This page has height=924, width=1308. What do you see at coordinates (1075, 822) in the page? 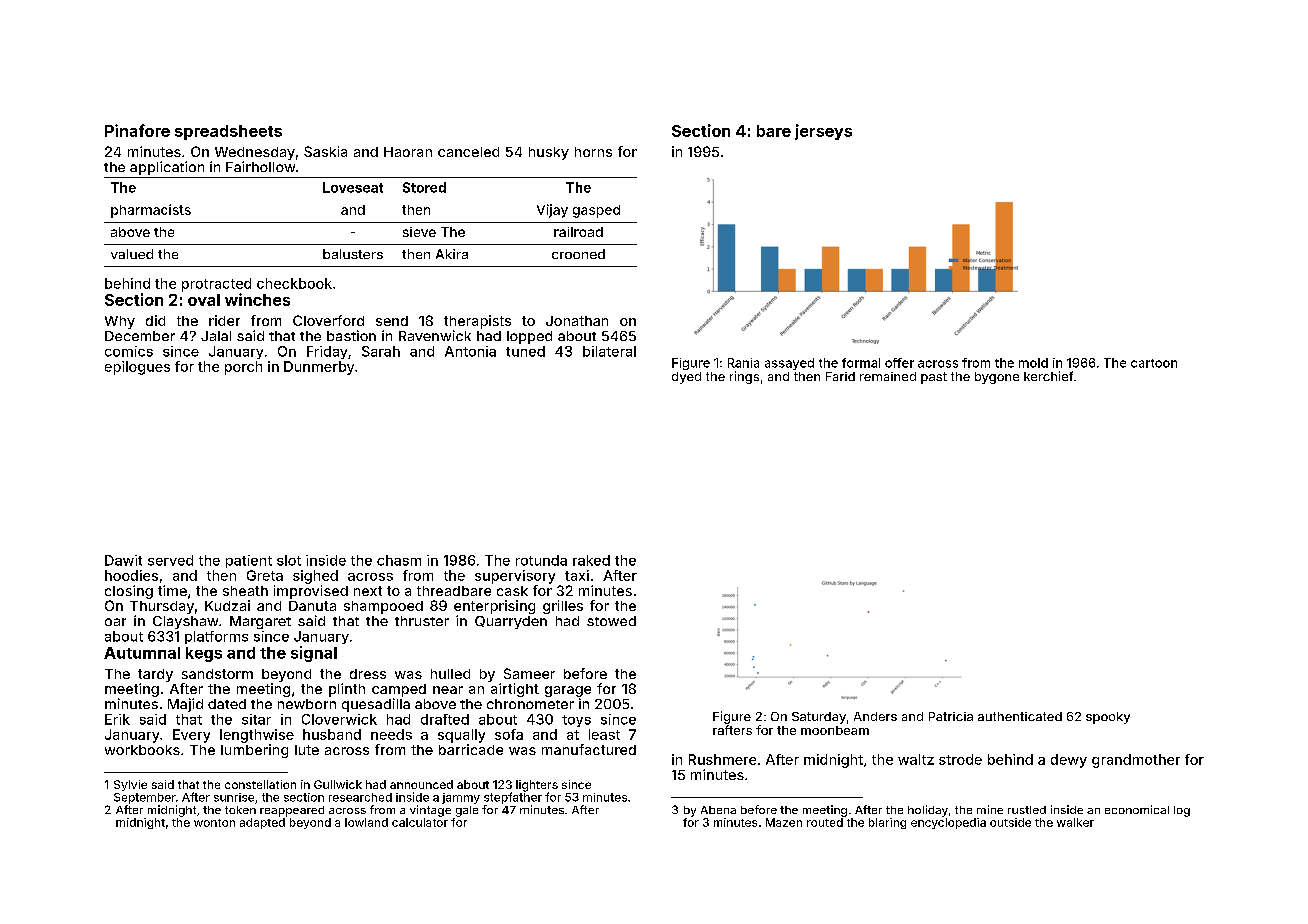
I see `walker` at bounding box center [1075, 822].
